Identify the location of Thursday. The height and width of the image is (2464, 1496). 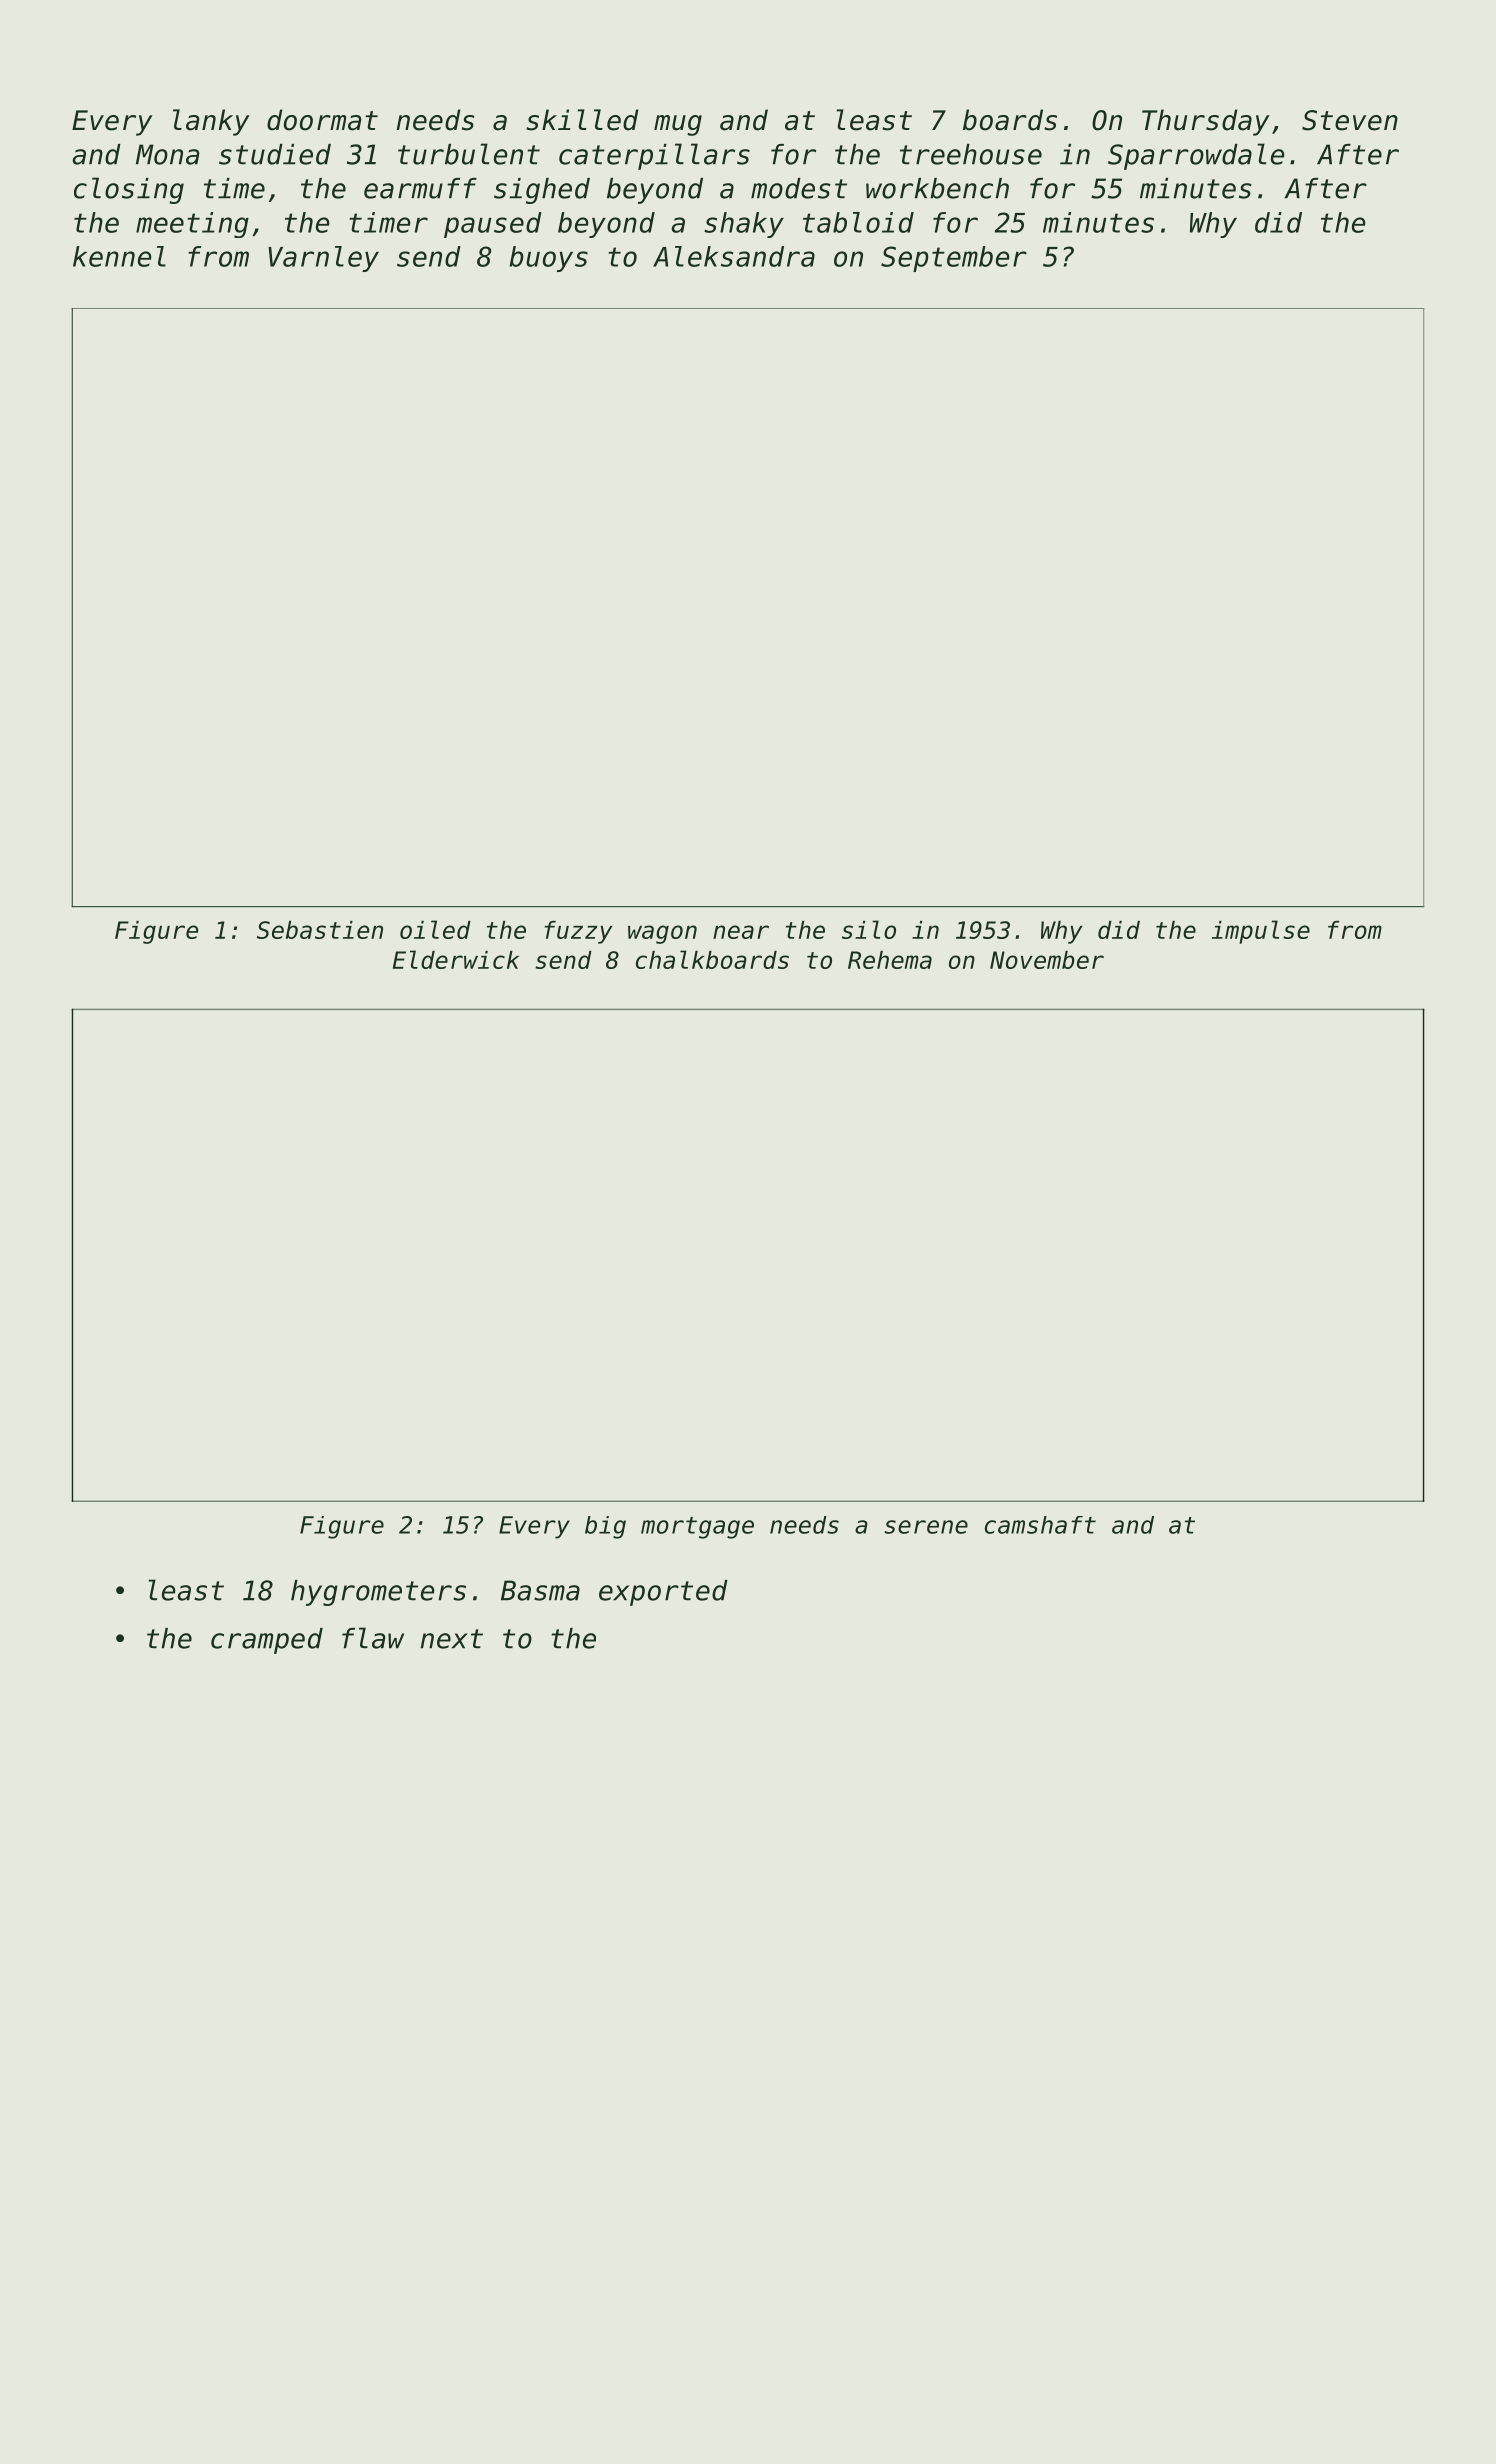
(1206, 122).
